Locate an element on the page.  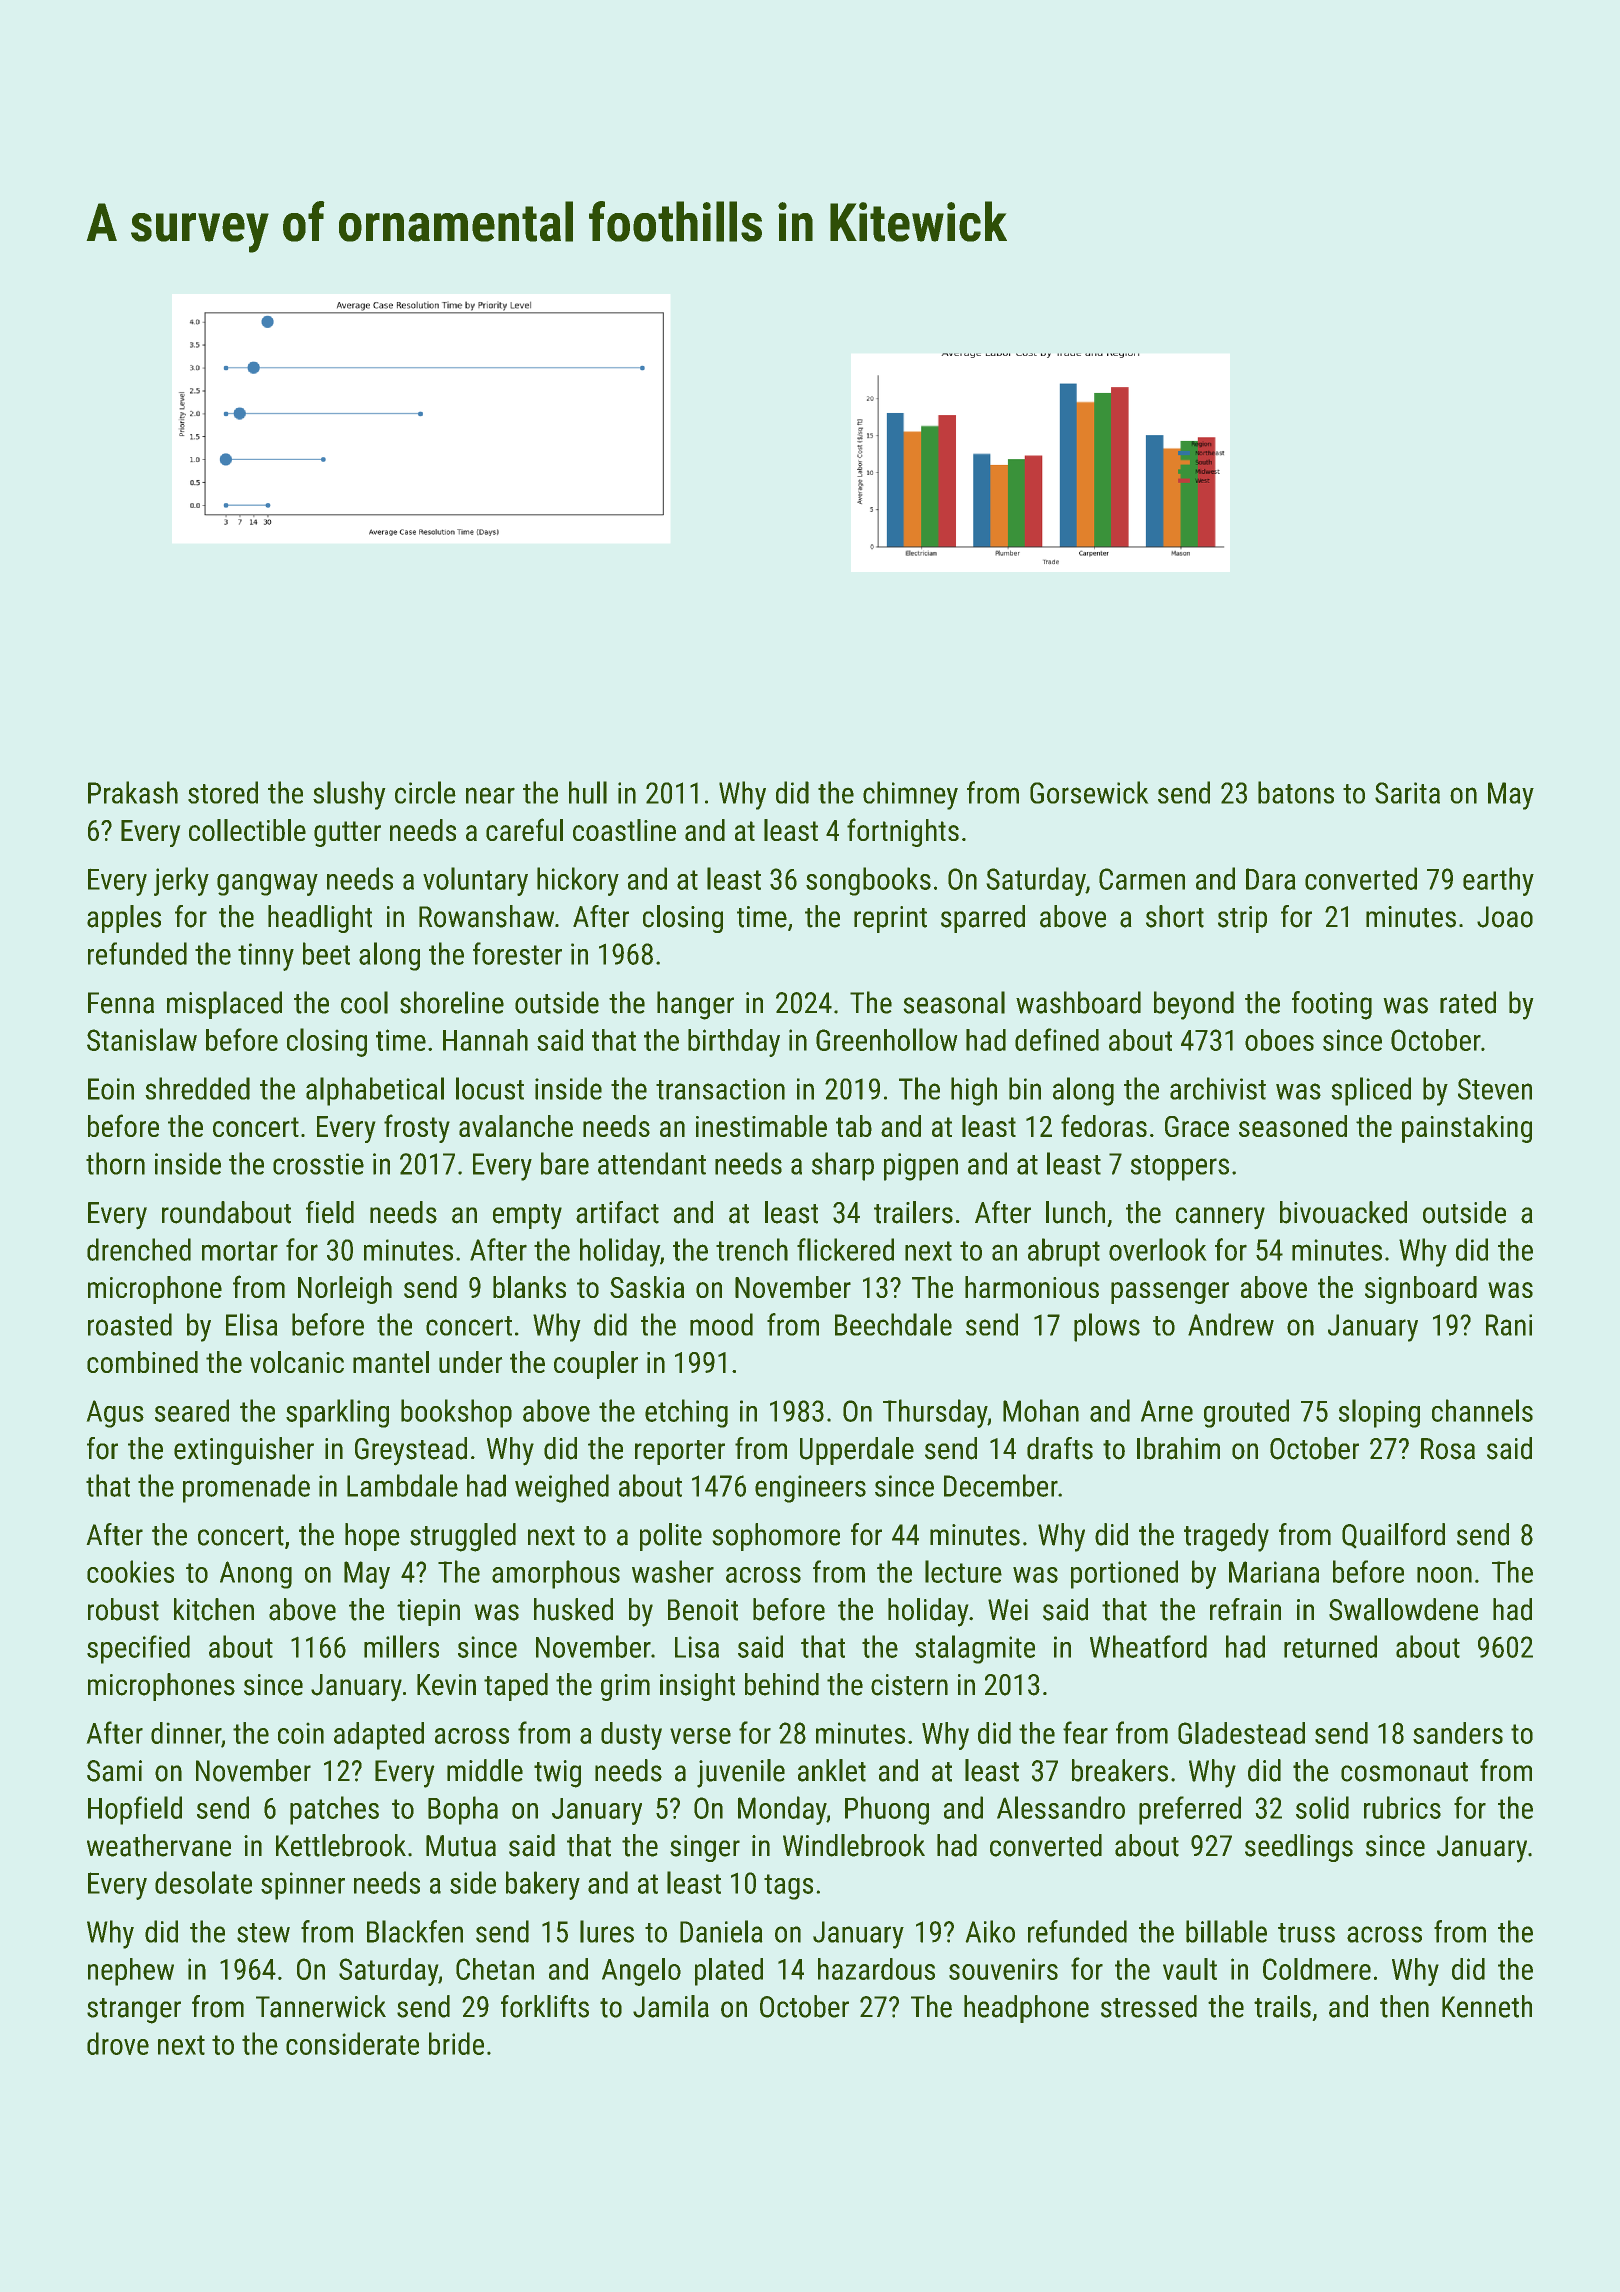
bakery is located at coordinates (543, 1885).
